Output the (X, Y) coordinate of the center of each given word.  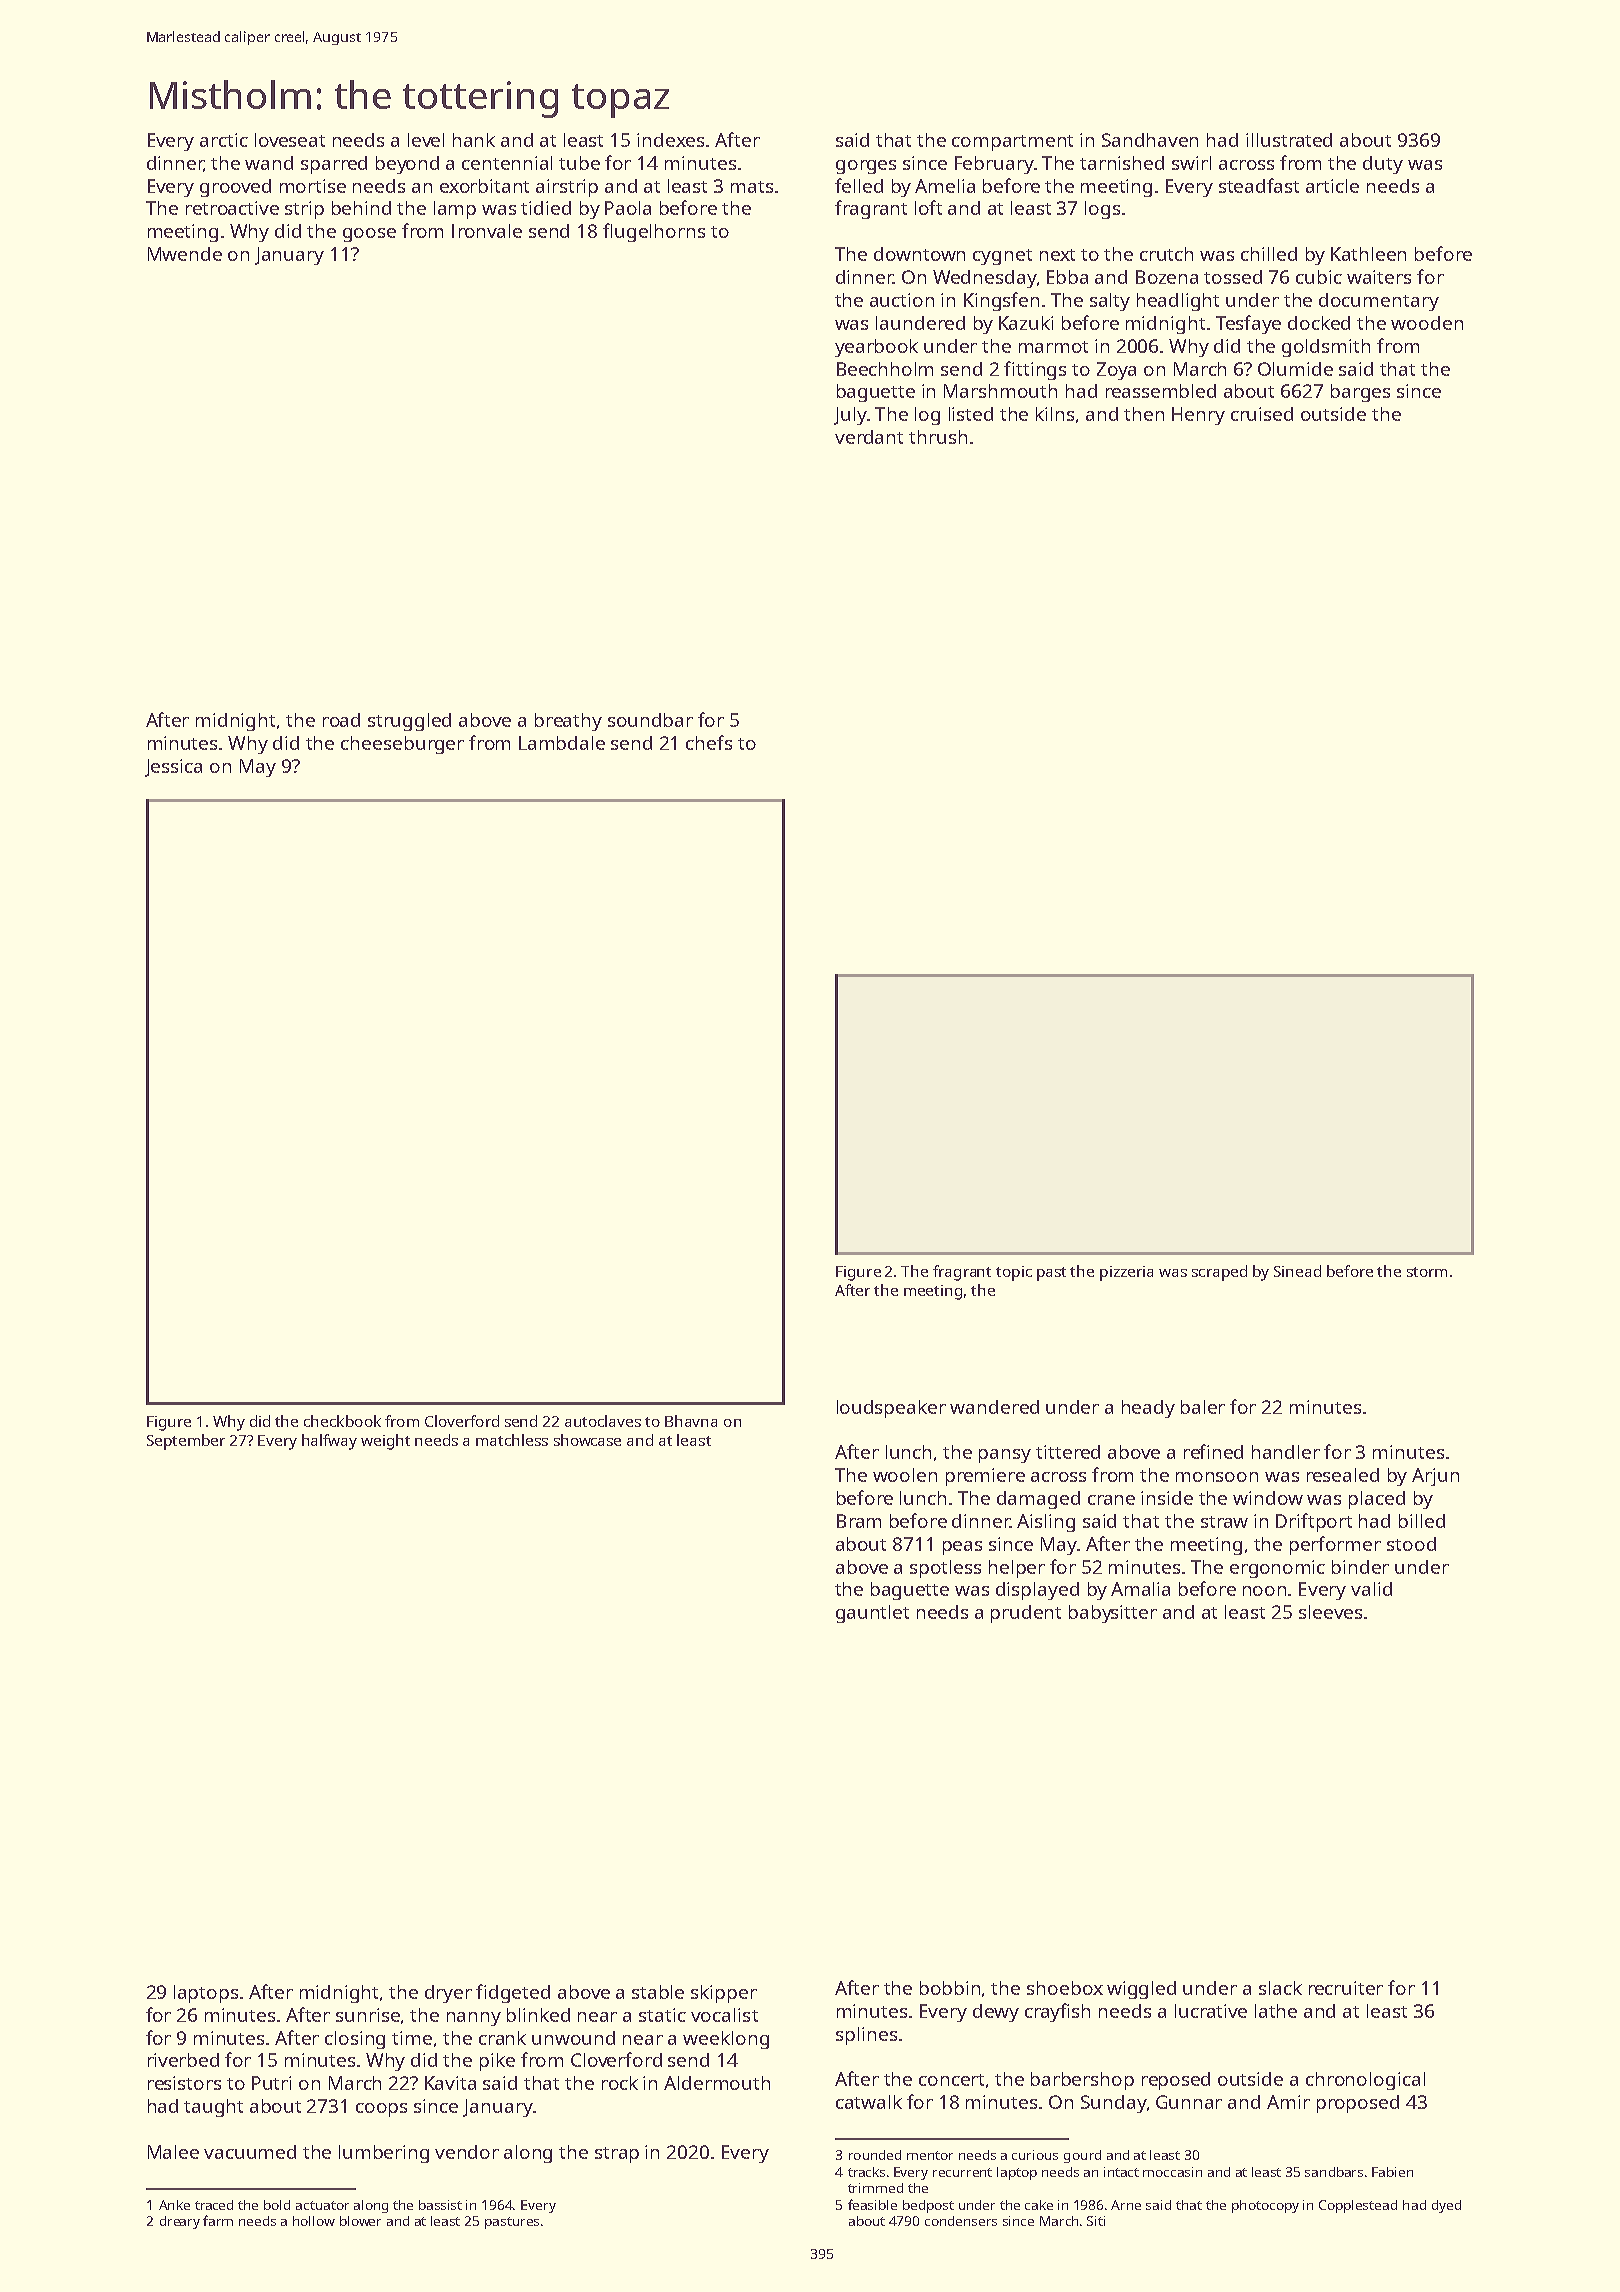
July (850, 416)
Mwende (185, 254)
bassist (440, 2205)
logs (1102, 210)
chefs (709, 742)
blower (360, 2221)
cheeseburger (402, 745)
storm (1427, 1272)
